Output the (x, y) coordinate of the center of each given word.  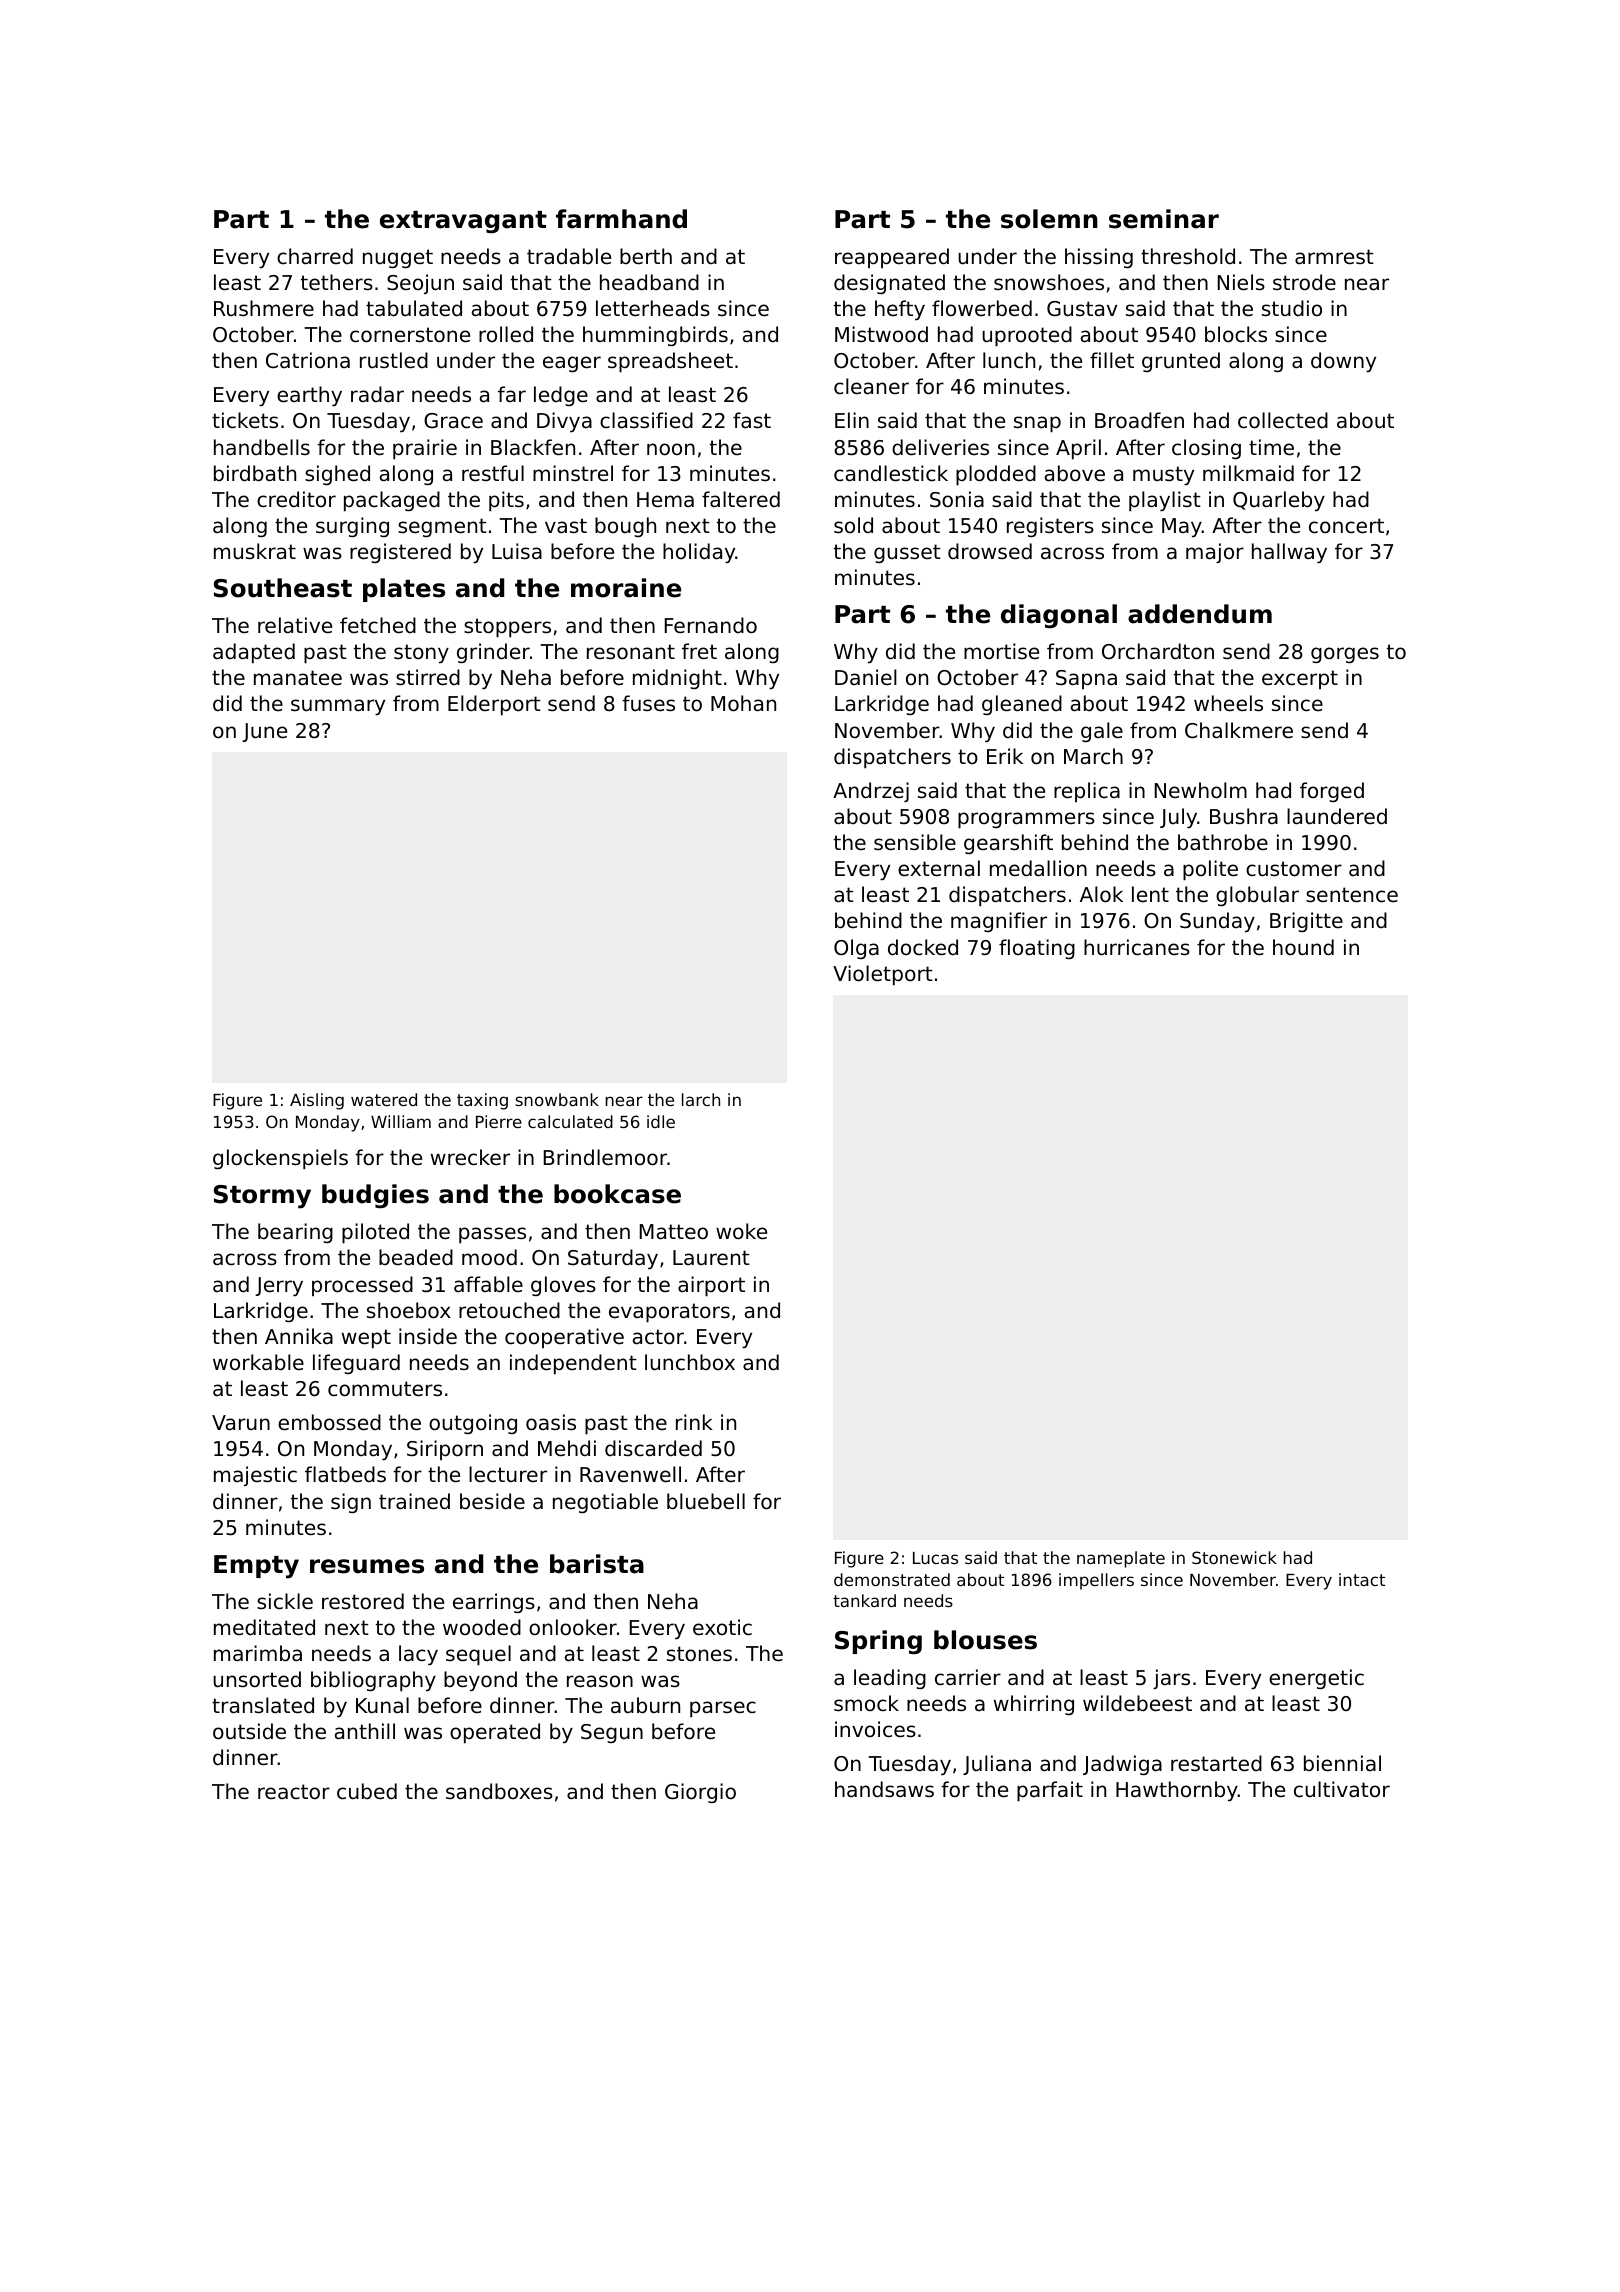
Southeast (283, 588)
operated (495, 1733)
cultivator (1342, 1789)
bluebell (706, 1501)
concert (1346, 526)
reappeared (892, 258)
